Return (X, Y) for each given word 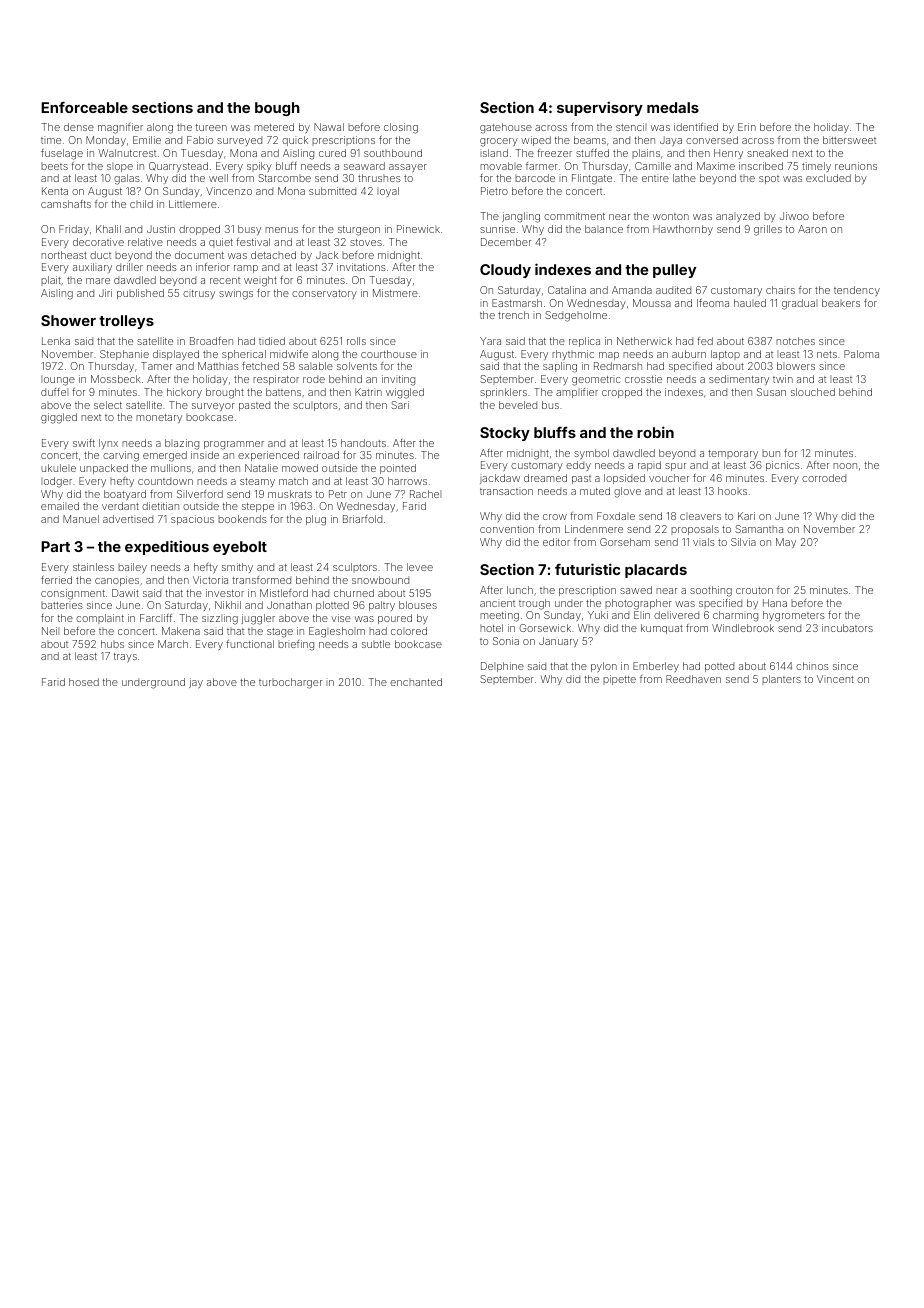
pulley (674, 271)
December (506, 242)
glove (627, 492)
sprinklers (503, 393)
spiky (259, 167)
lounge (58, 381)
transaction (506, 491)
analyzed (738, 217)
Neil (50, 631)
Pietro (494, 191)
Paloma (861, 354)
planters (781, 680)
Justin (161, 229)
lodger (56, 482)
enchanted (416, 682)
